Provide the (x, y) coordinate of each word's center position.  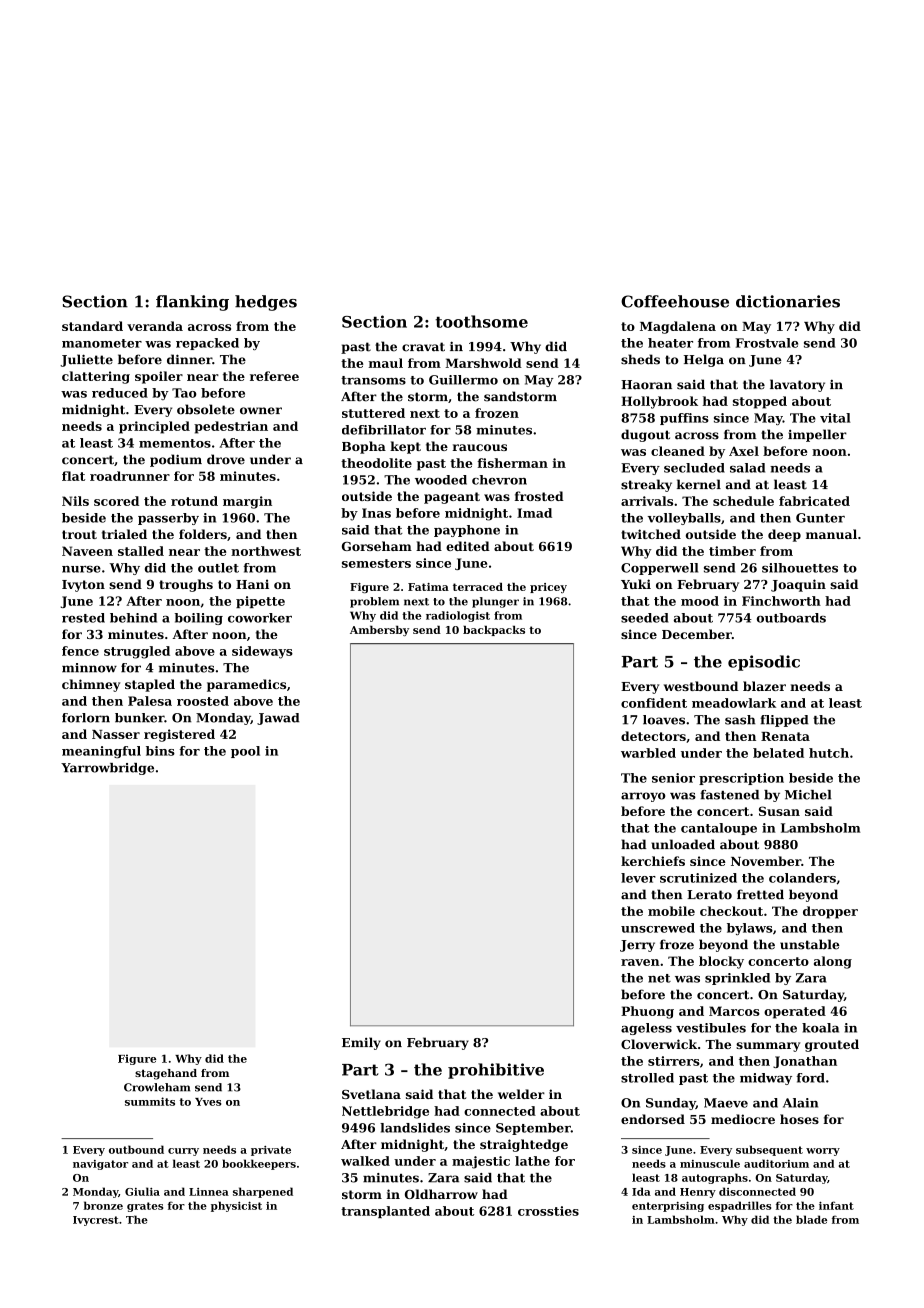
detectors (653, 736)
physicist (236, 1206)
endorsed (653, 1119)
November (766, 861)
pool (245, 752)
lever (638, 878)
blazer (764, 686)
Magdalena (678, 327)
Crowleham (157, 1087)
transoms (373, 380)
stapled (150, 685)
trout (79, 534)
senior (673, 778)
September (533, 1129)
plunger (495, 602)
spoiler (159, 377)
